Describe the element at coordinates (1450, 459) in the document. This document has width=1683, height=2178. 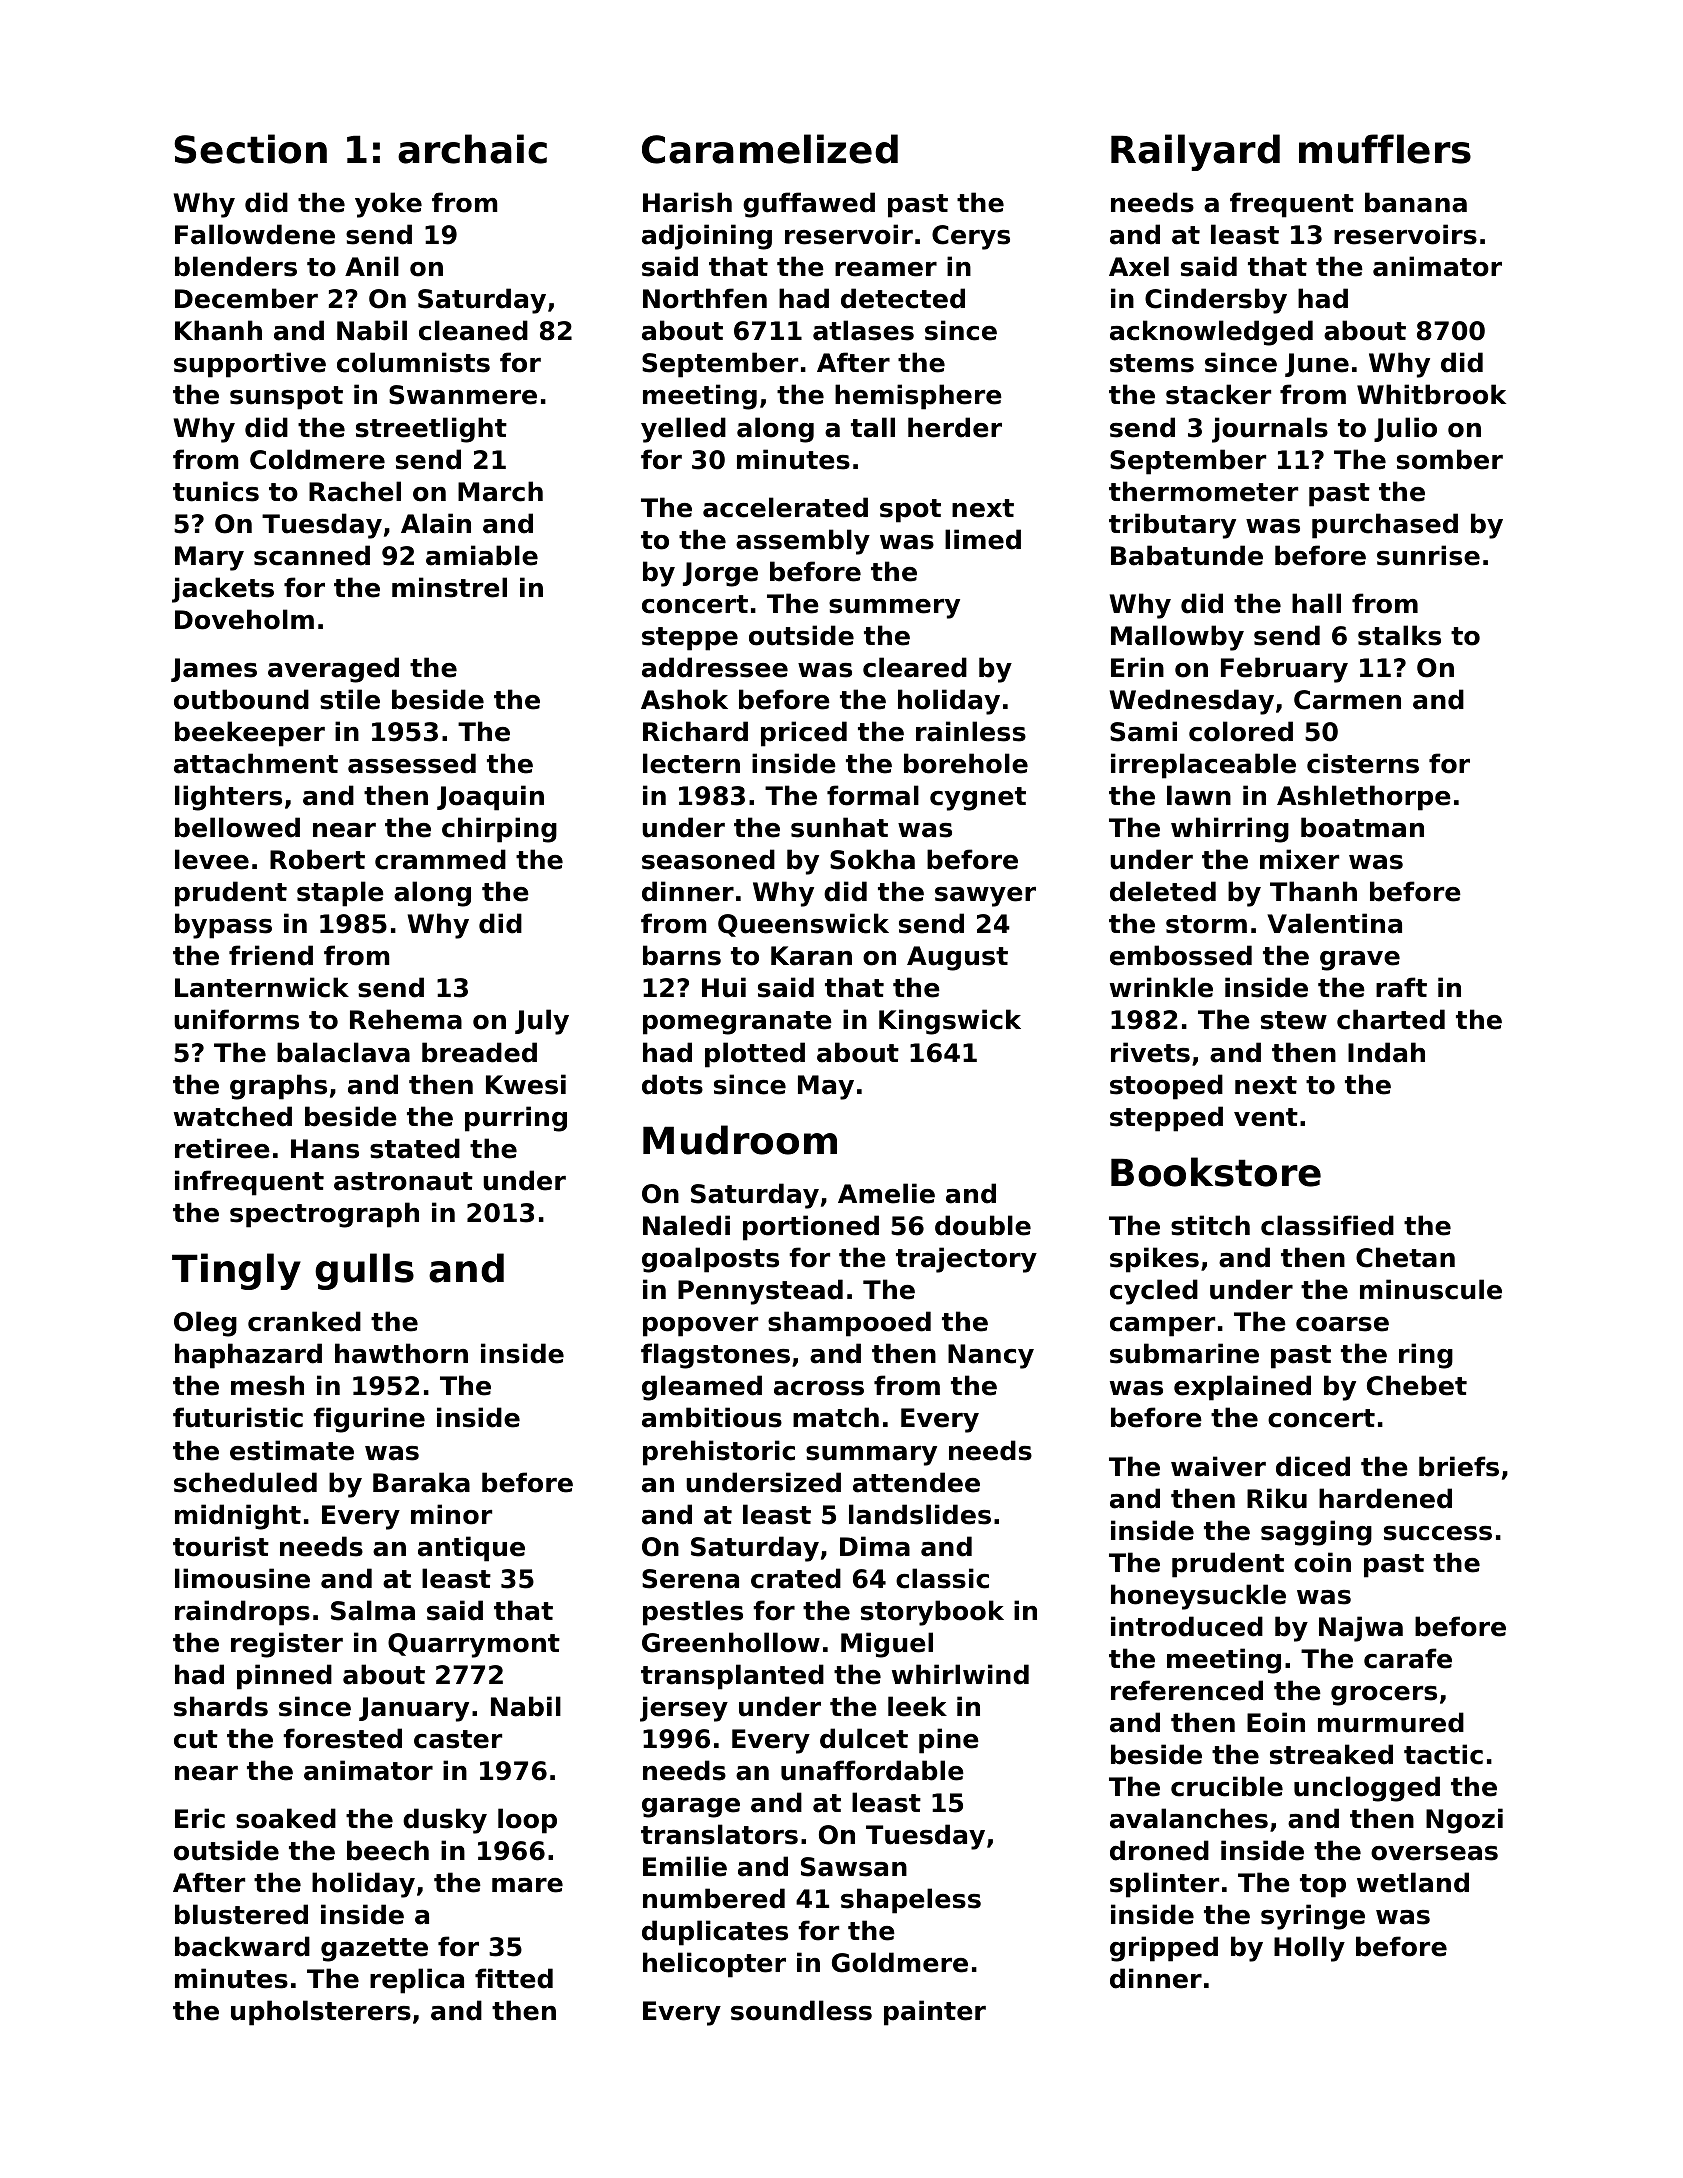
I see `somber` at that location.
